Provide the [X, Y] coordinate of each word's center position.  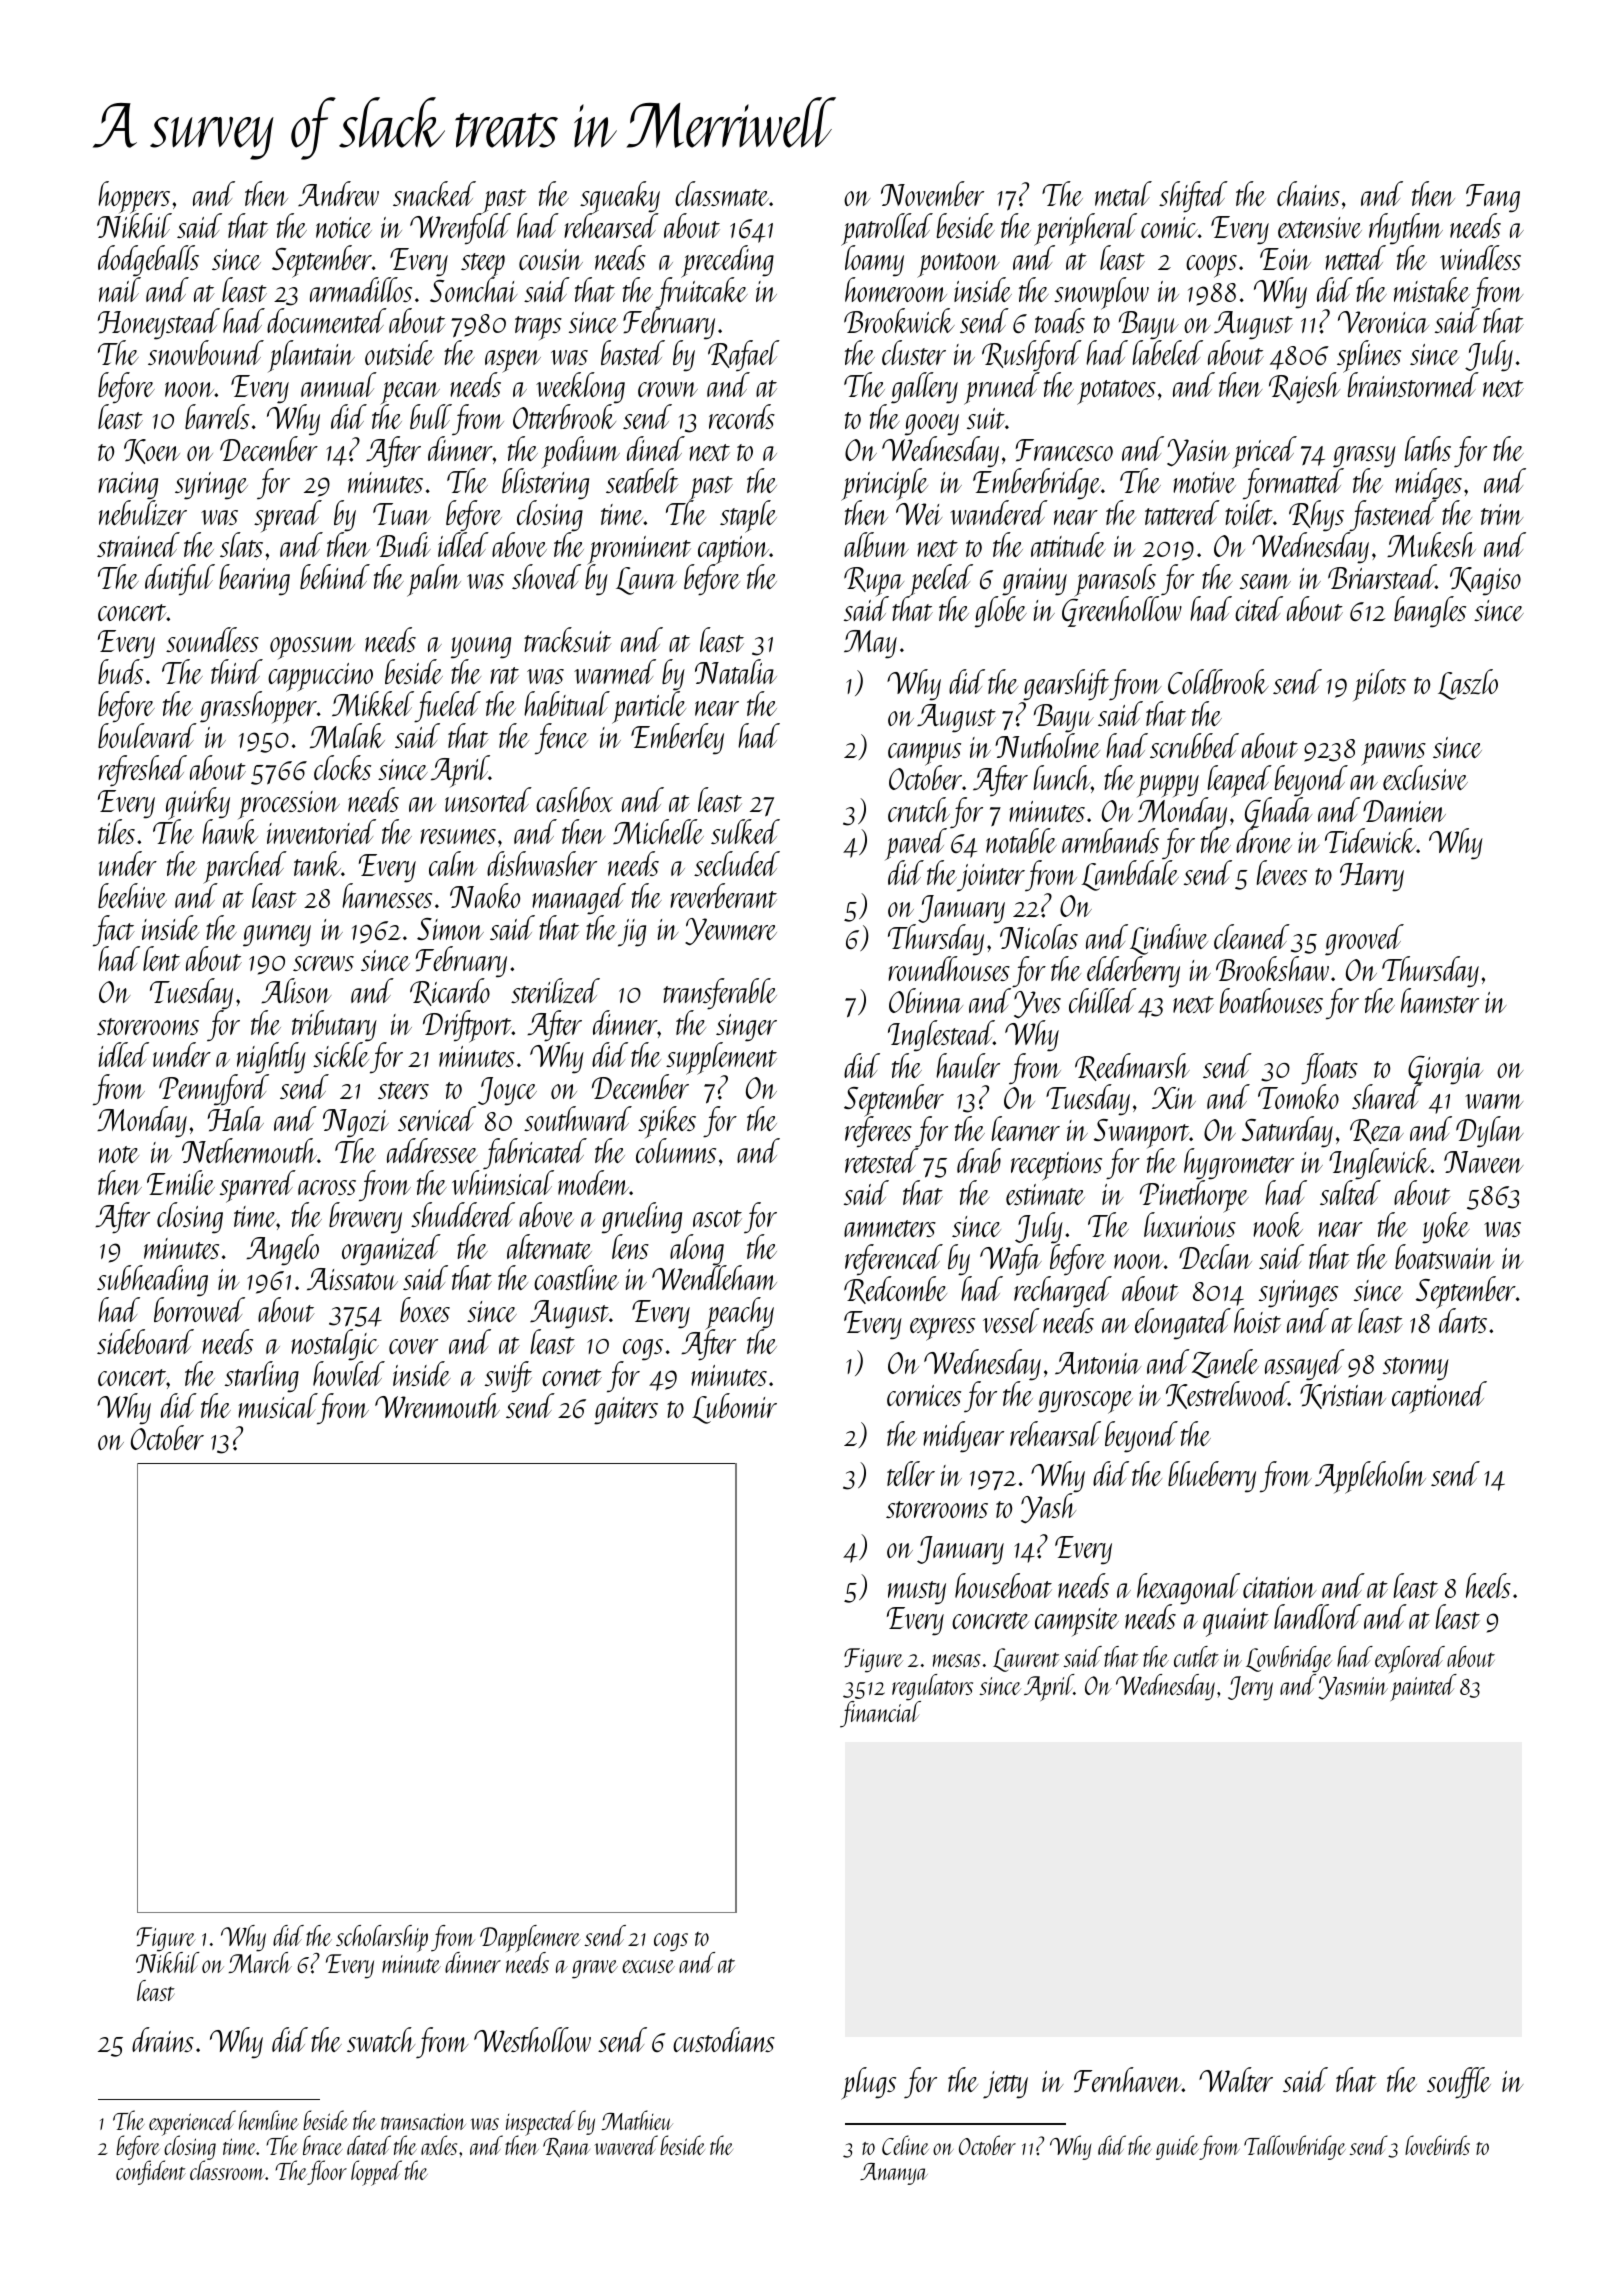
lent [161, 958]
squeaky [620, 197]
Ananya [894, 2174]
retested [881, 1161]
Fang [1493, 198]
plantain [311, 356]
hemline [269, 2120]
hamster [1440, 1000]
